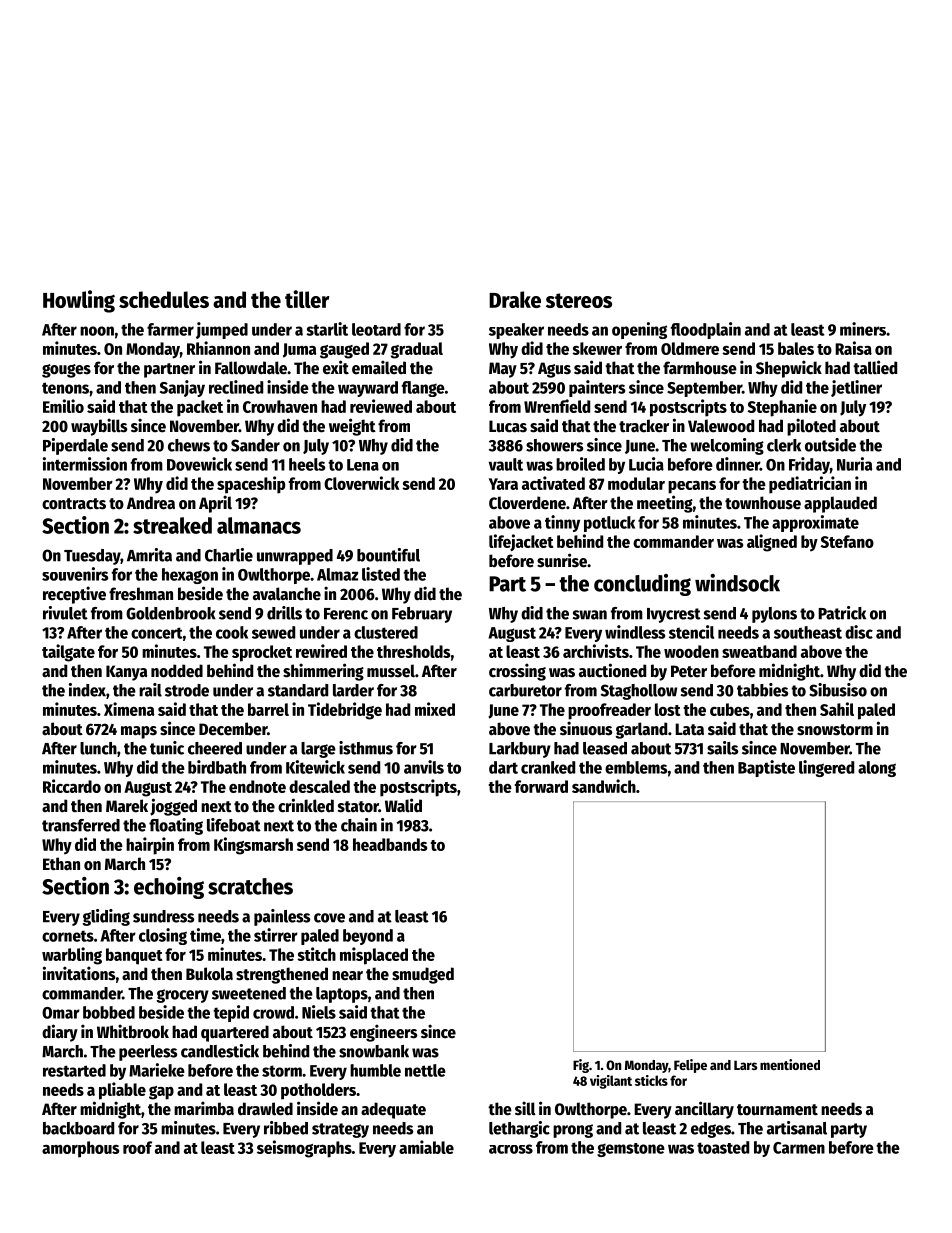 The image size is (952, 1233). What do you see at coordinates (639, 330) in the page?
I see `opening` at bounding box center [639, 330].
